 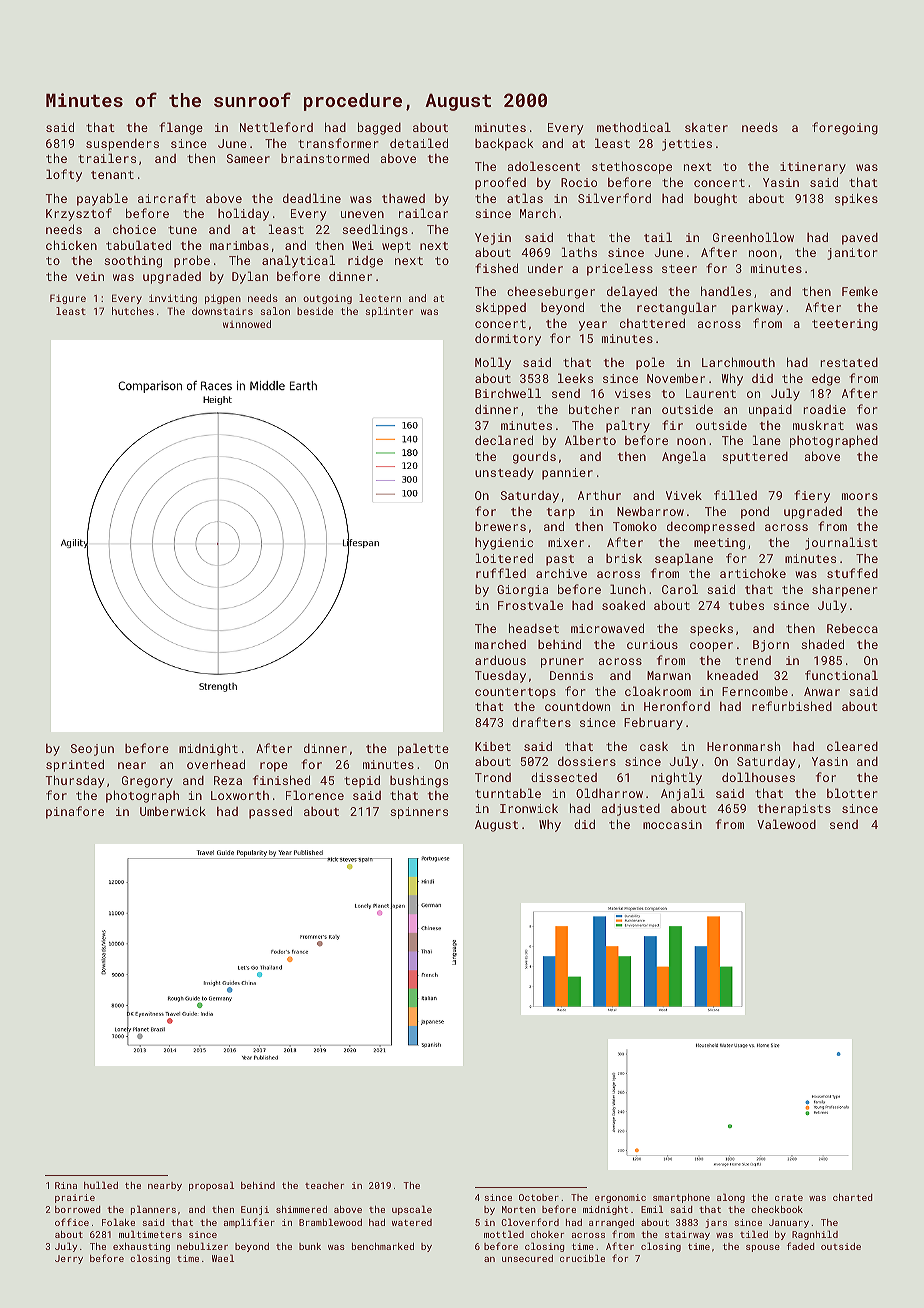 What do you see at coordinates (852, 793) in the image?
I see `blotter` at bounding box center [852, 793].
